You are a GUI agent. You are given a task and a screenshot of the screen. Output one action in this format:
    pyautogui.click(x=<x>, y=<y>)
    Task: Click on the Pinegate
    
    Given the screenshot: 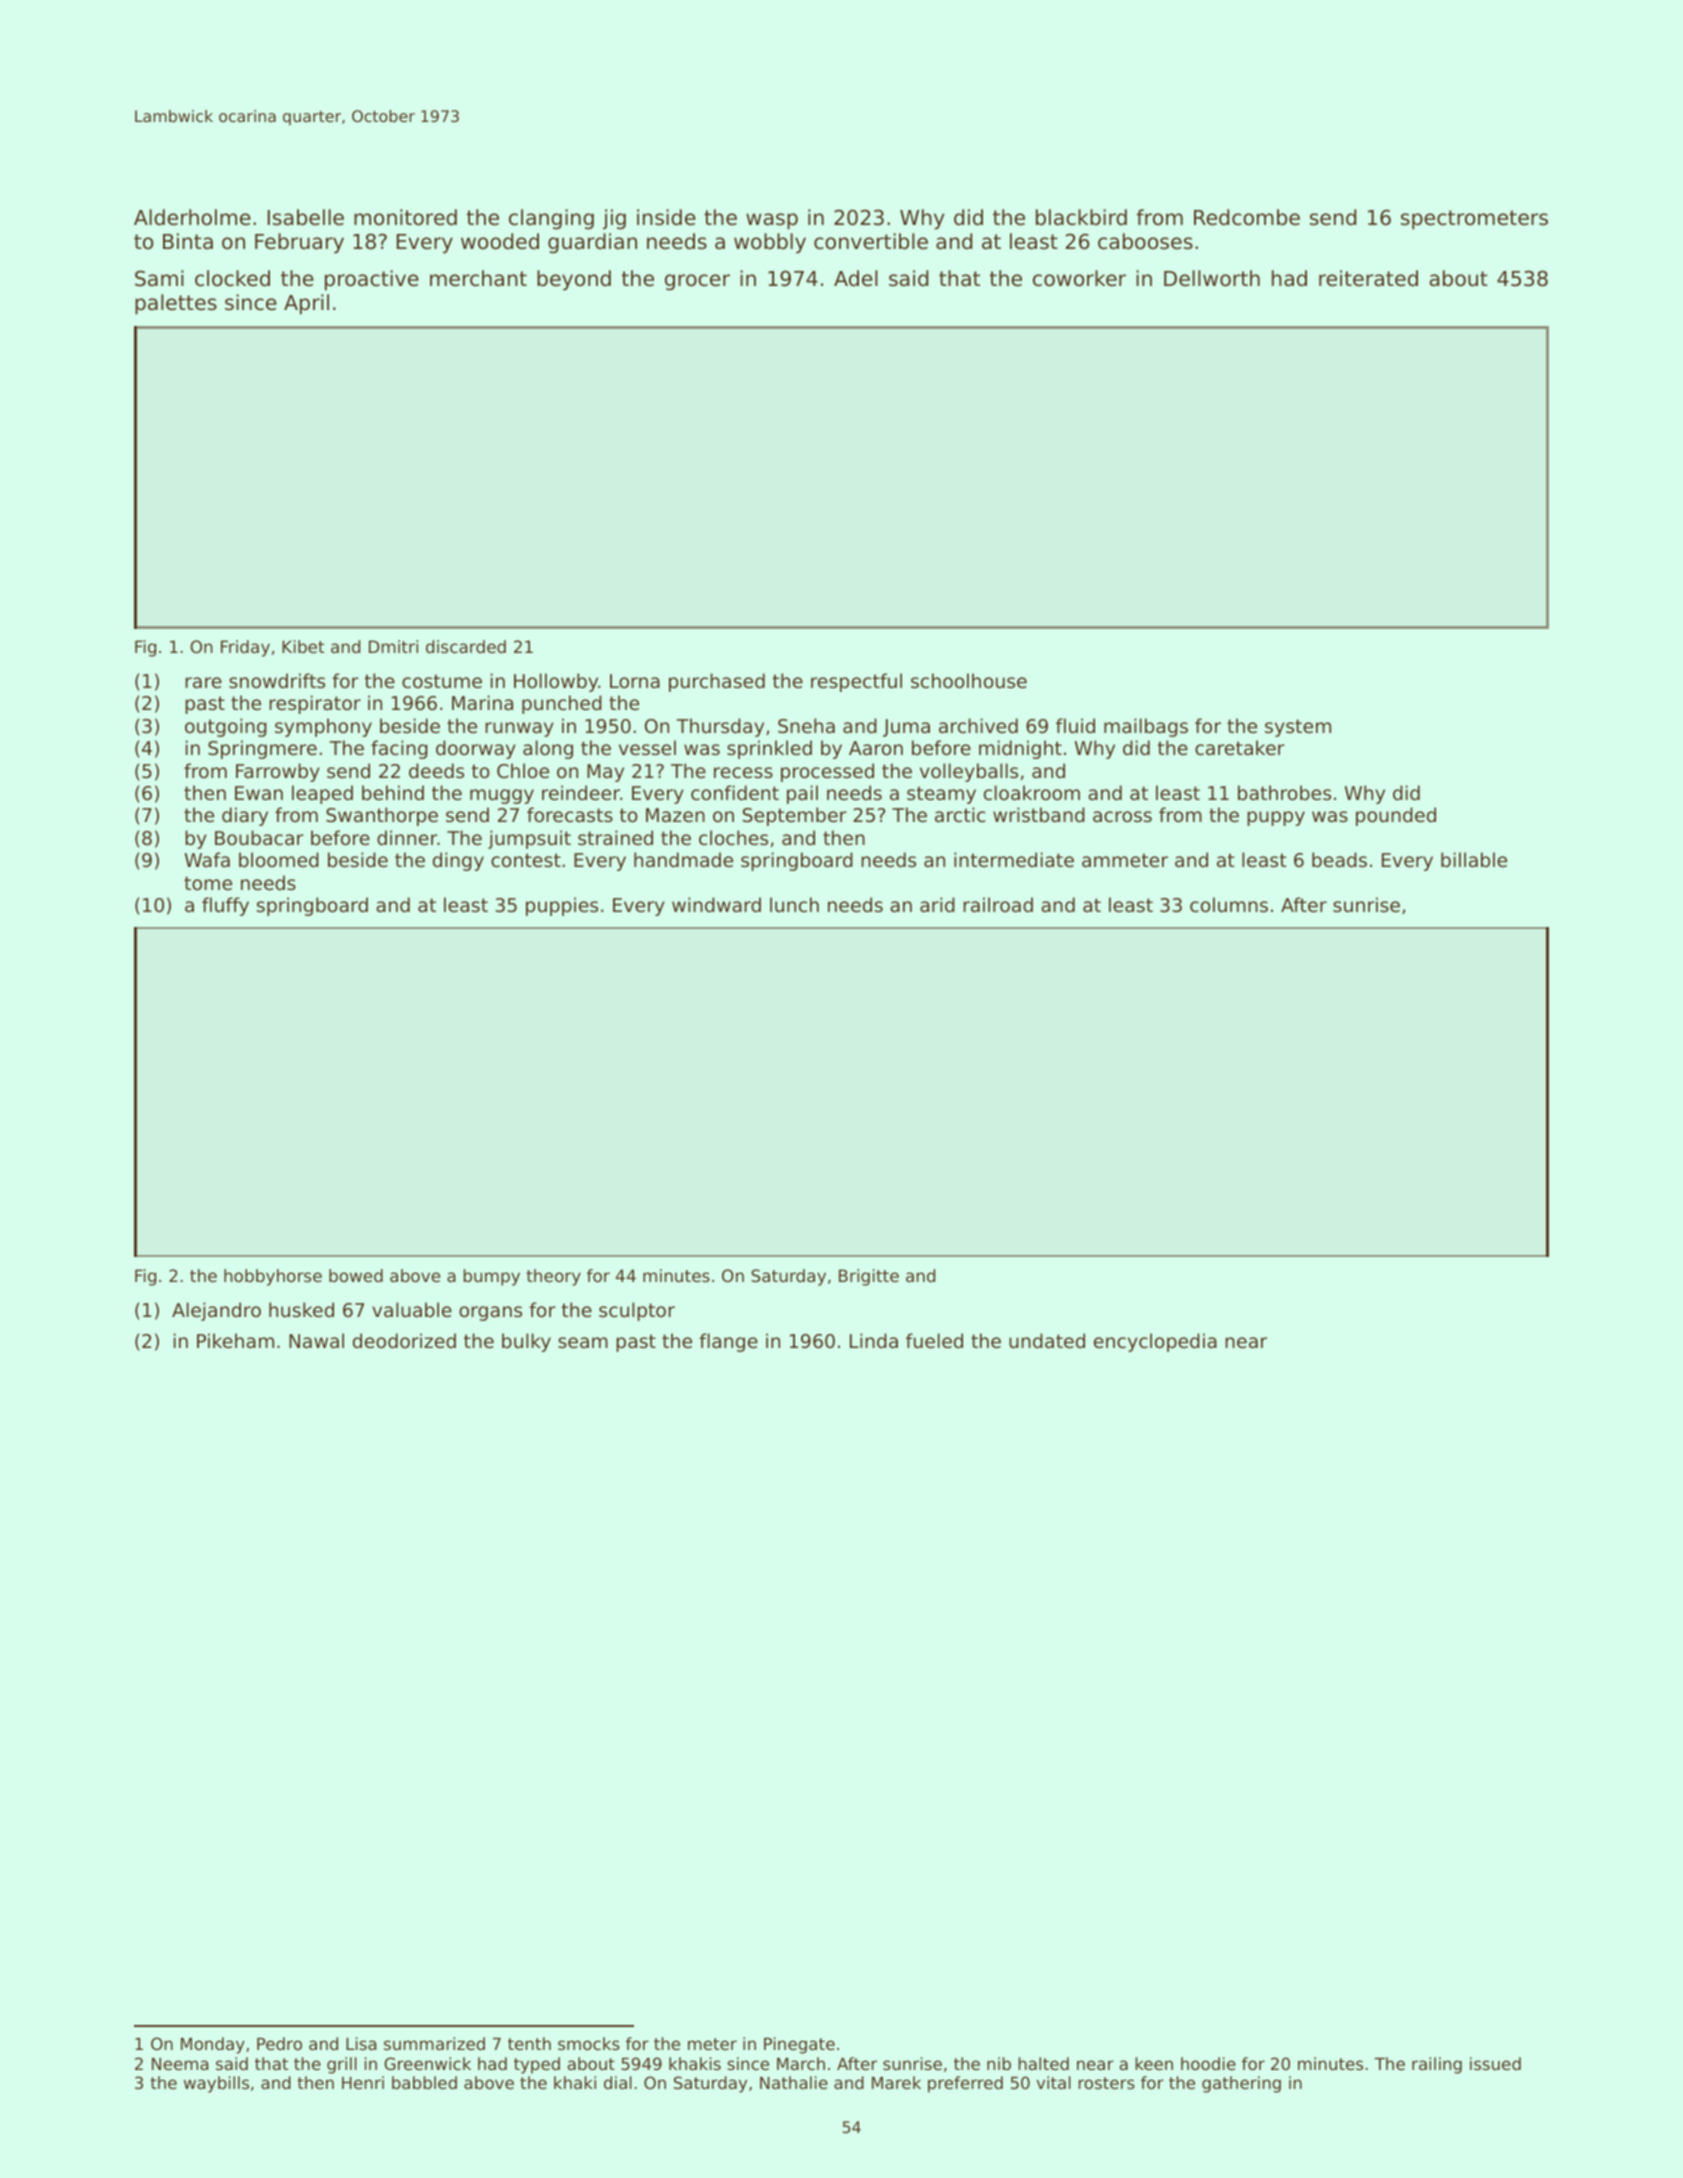 What is the action you would take?
    pyautogui.click(x=799, y=2045)
